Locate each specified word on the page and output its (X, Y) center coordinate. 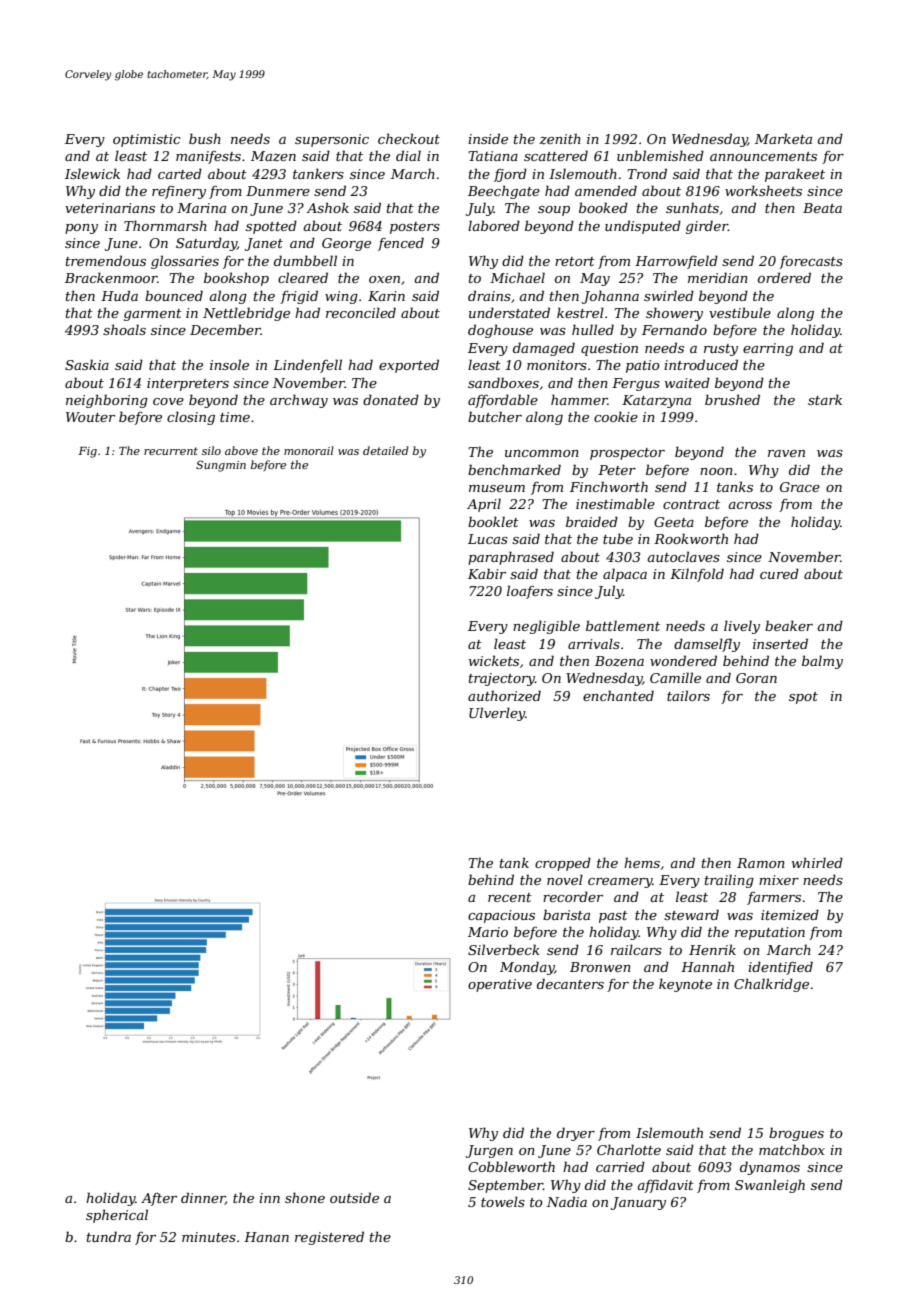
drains (489, 295)
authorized (504, 696)
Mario (488, 932)
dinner (203, 1198)
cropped (563, 864)
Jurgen (489, 1151)
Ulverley (497, 714)
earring (768, 349)
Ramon (761, 863)
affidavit (665, 1186)
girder (707, 227)
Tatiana (493, 156)
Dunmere (278, 191)
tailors (688, 695)
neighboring (107, 401)
